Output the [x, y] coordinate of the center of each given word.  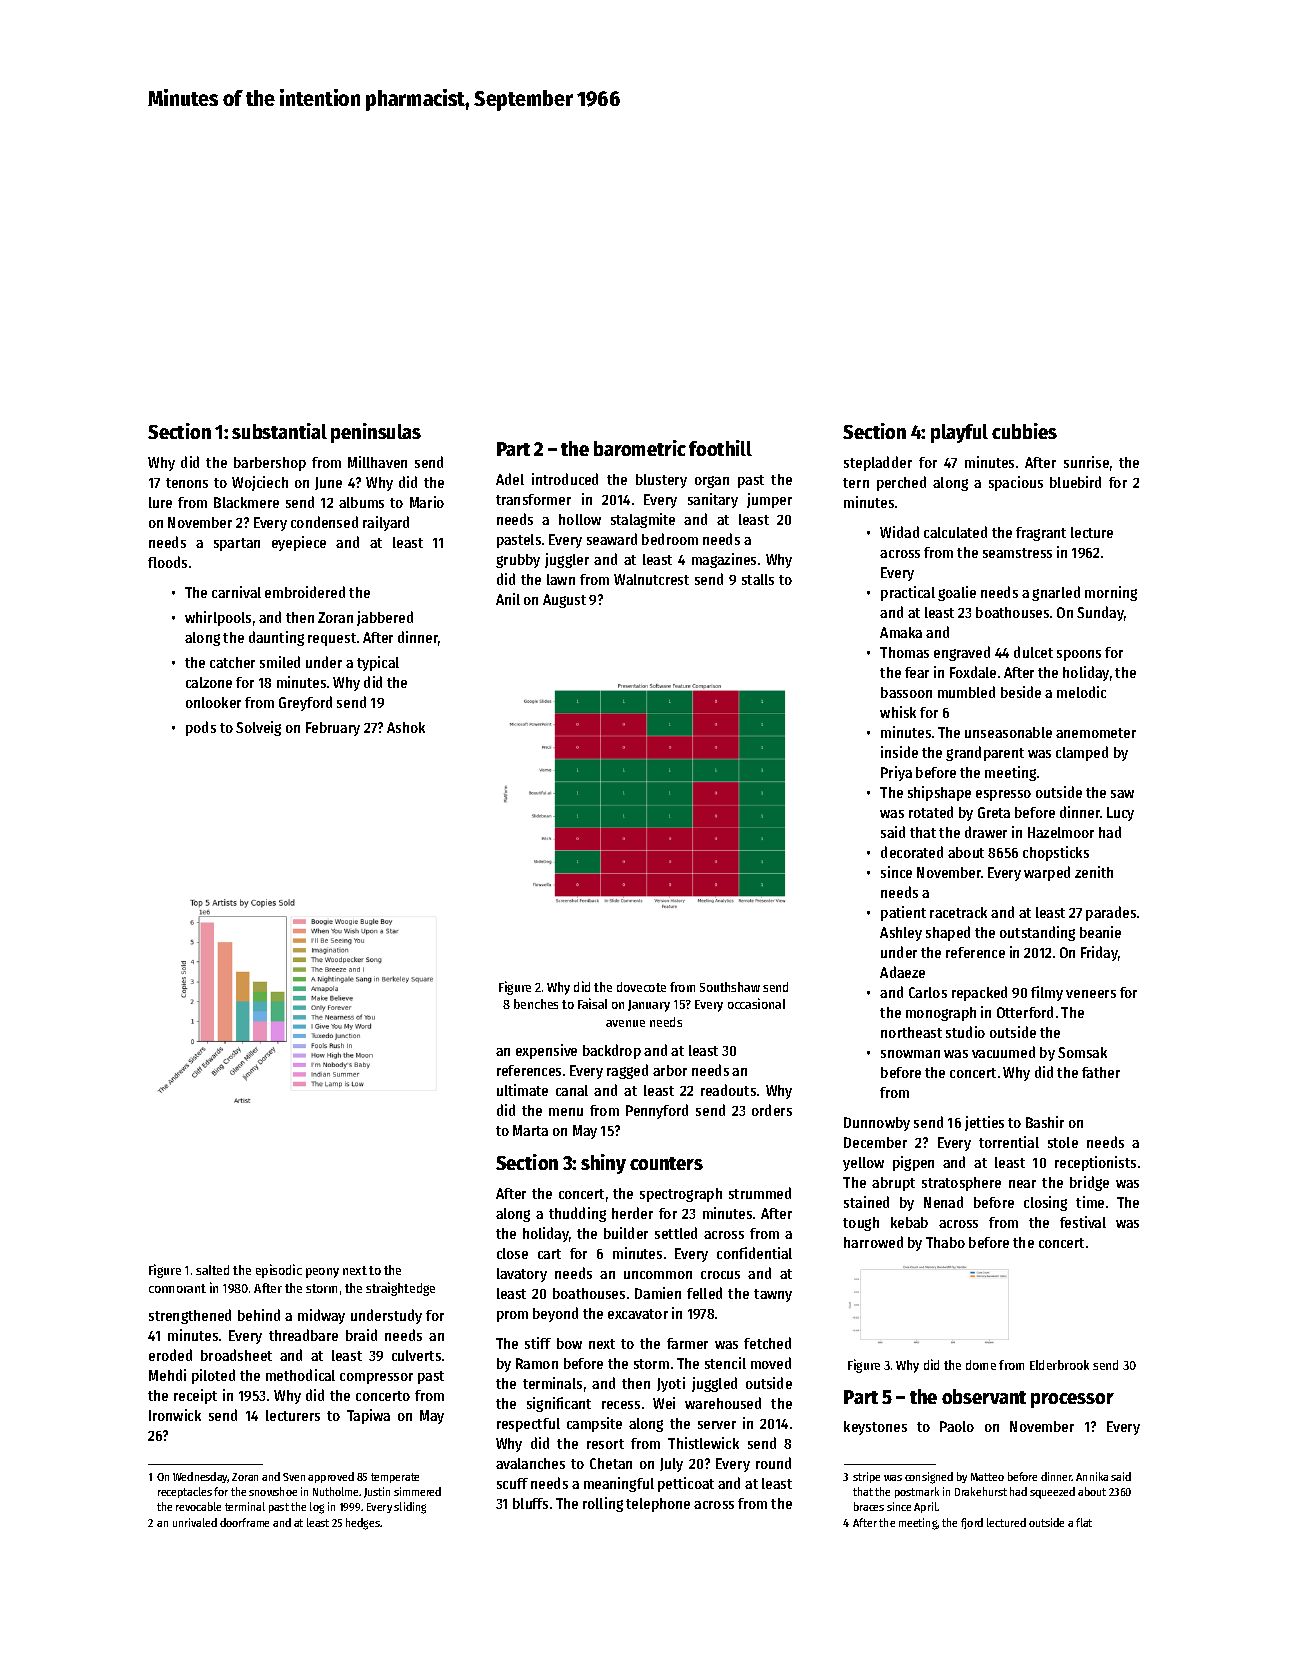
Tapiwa [368, 1416]
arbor [670, 1070]
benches [536, 1004]
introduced [565, 479]
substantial [279, 431]
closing [1045, 1203]
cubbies [1024, 431]
